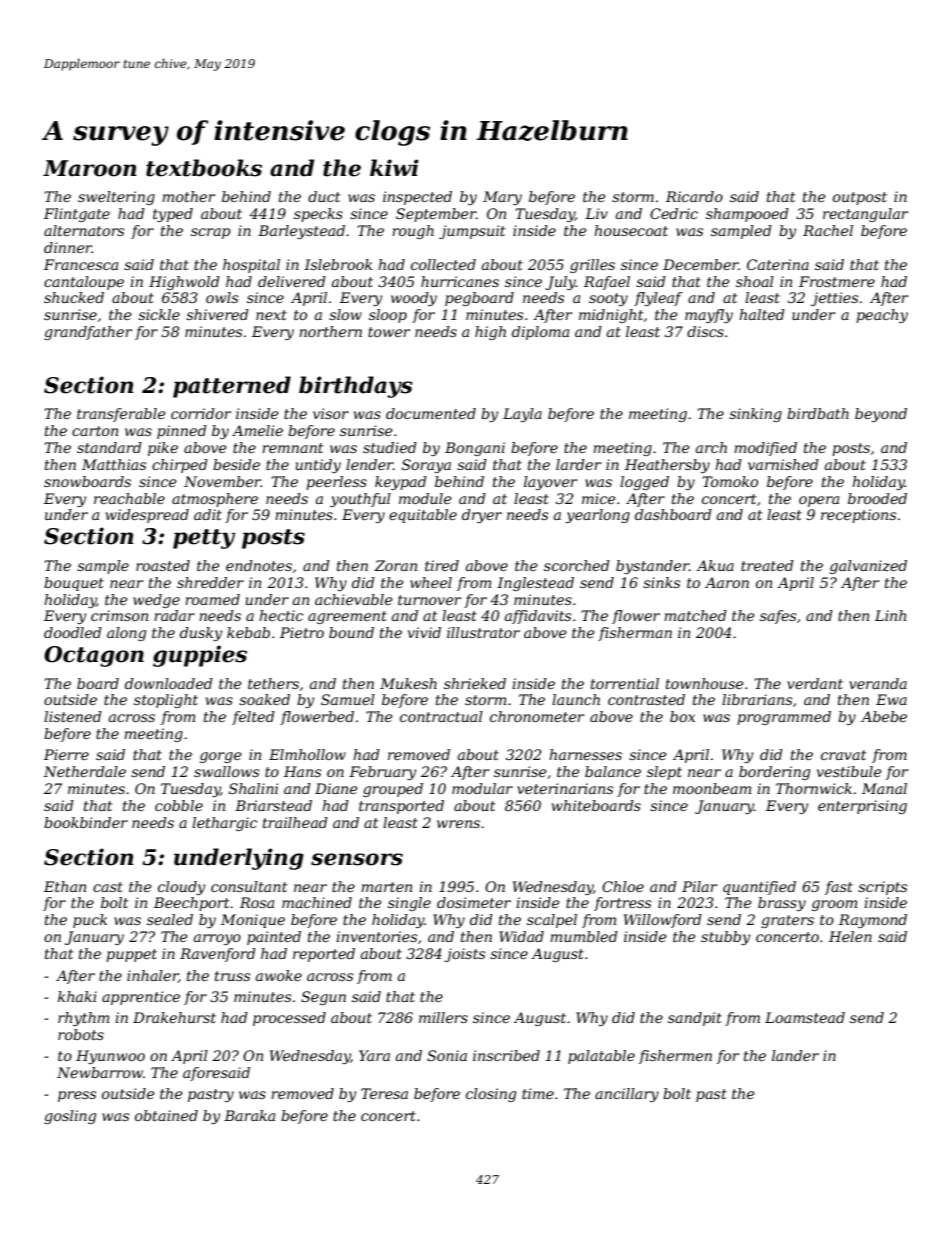  I want to click on puck, so click(90, 921).
